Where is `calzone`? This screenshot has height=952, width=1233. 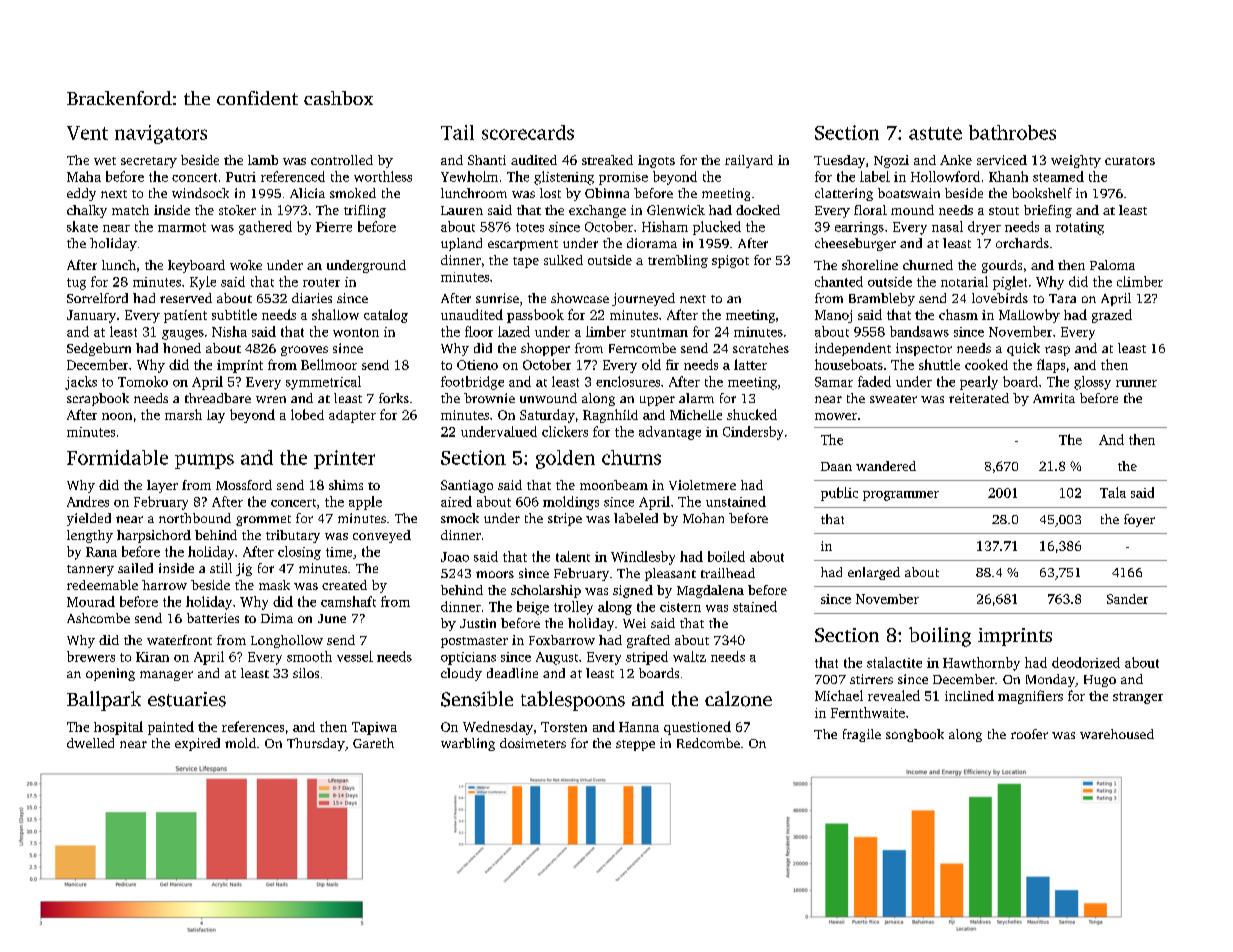
calzone is located at coordinates (738, 699).
